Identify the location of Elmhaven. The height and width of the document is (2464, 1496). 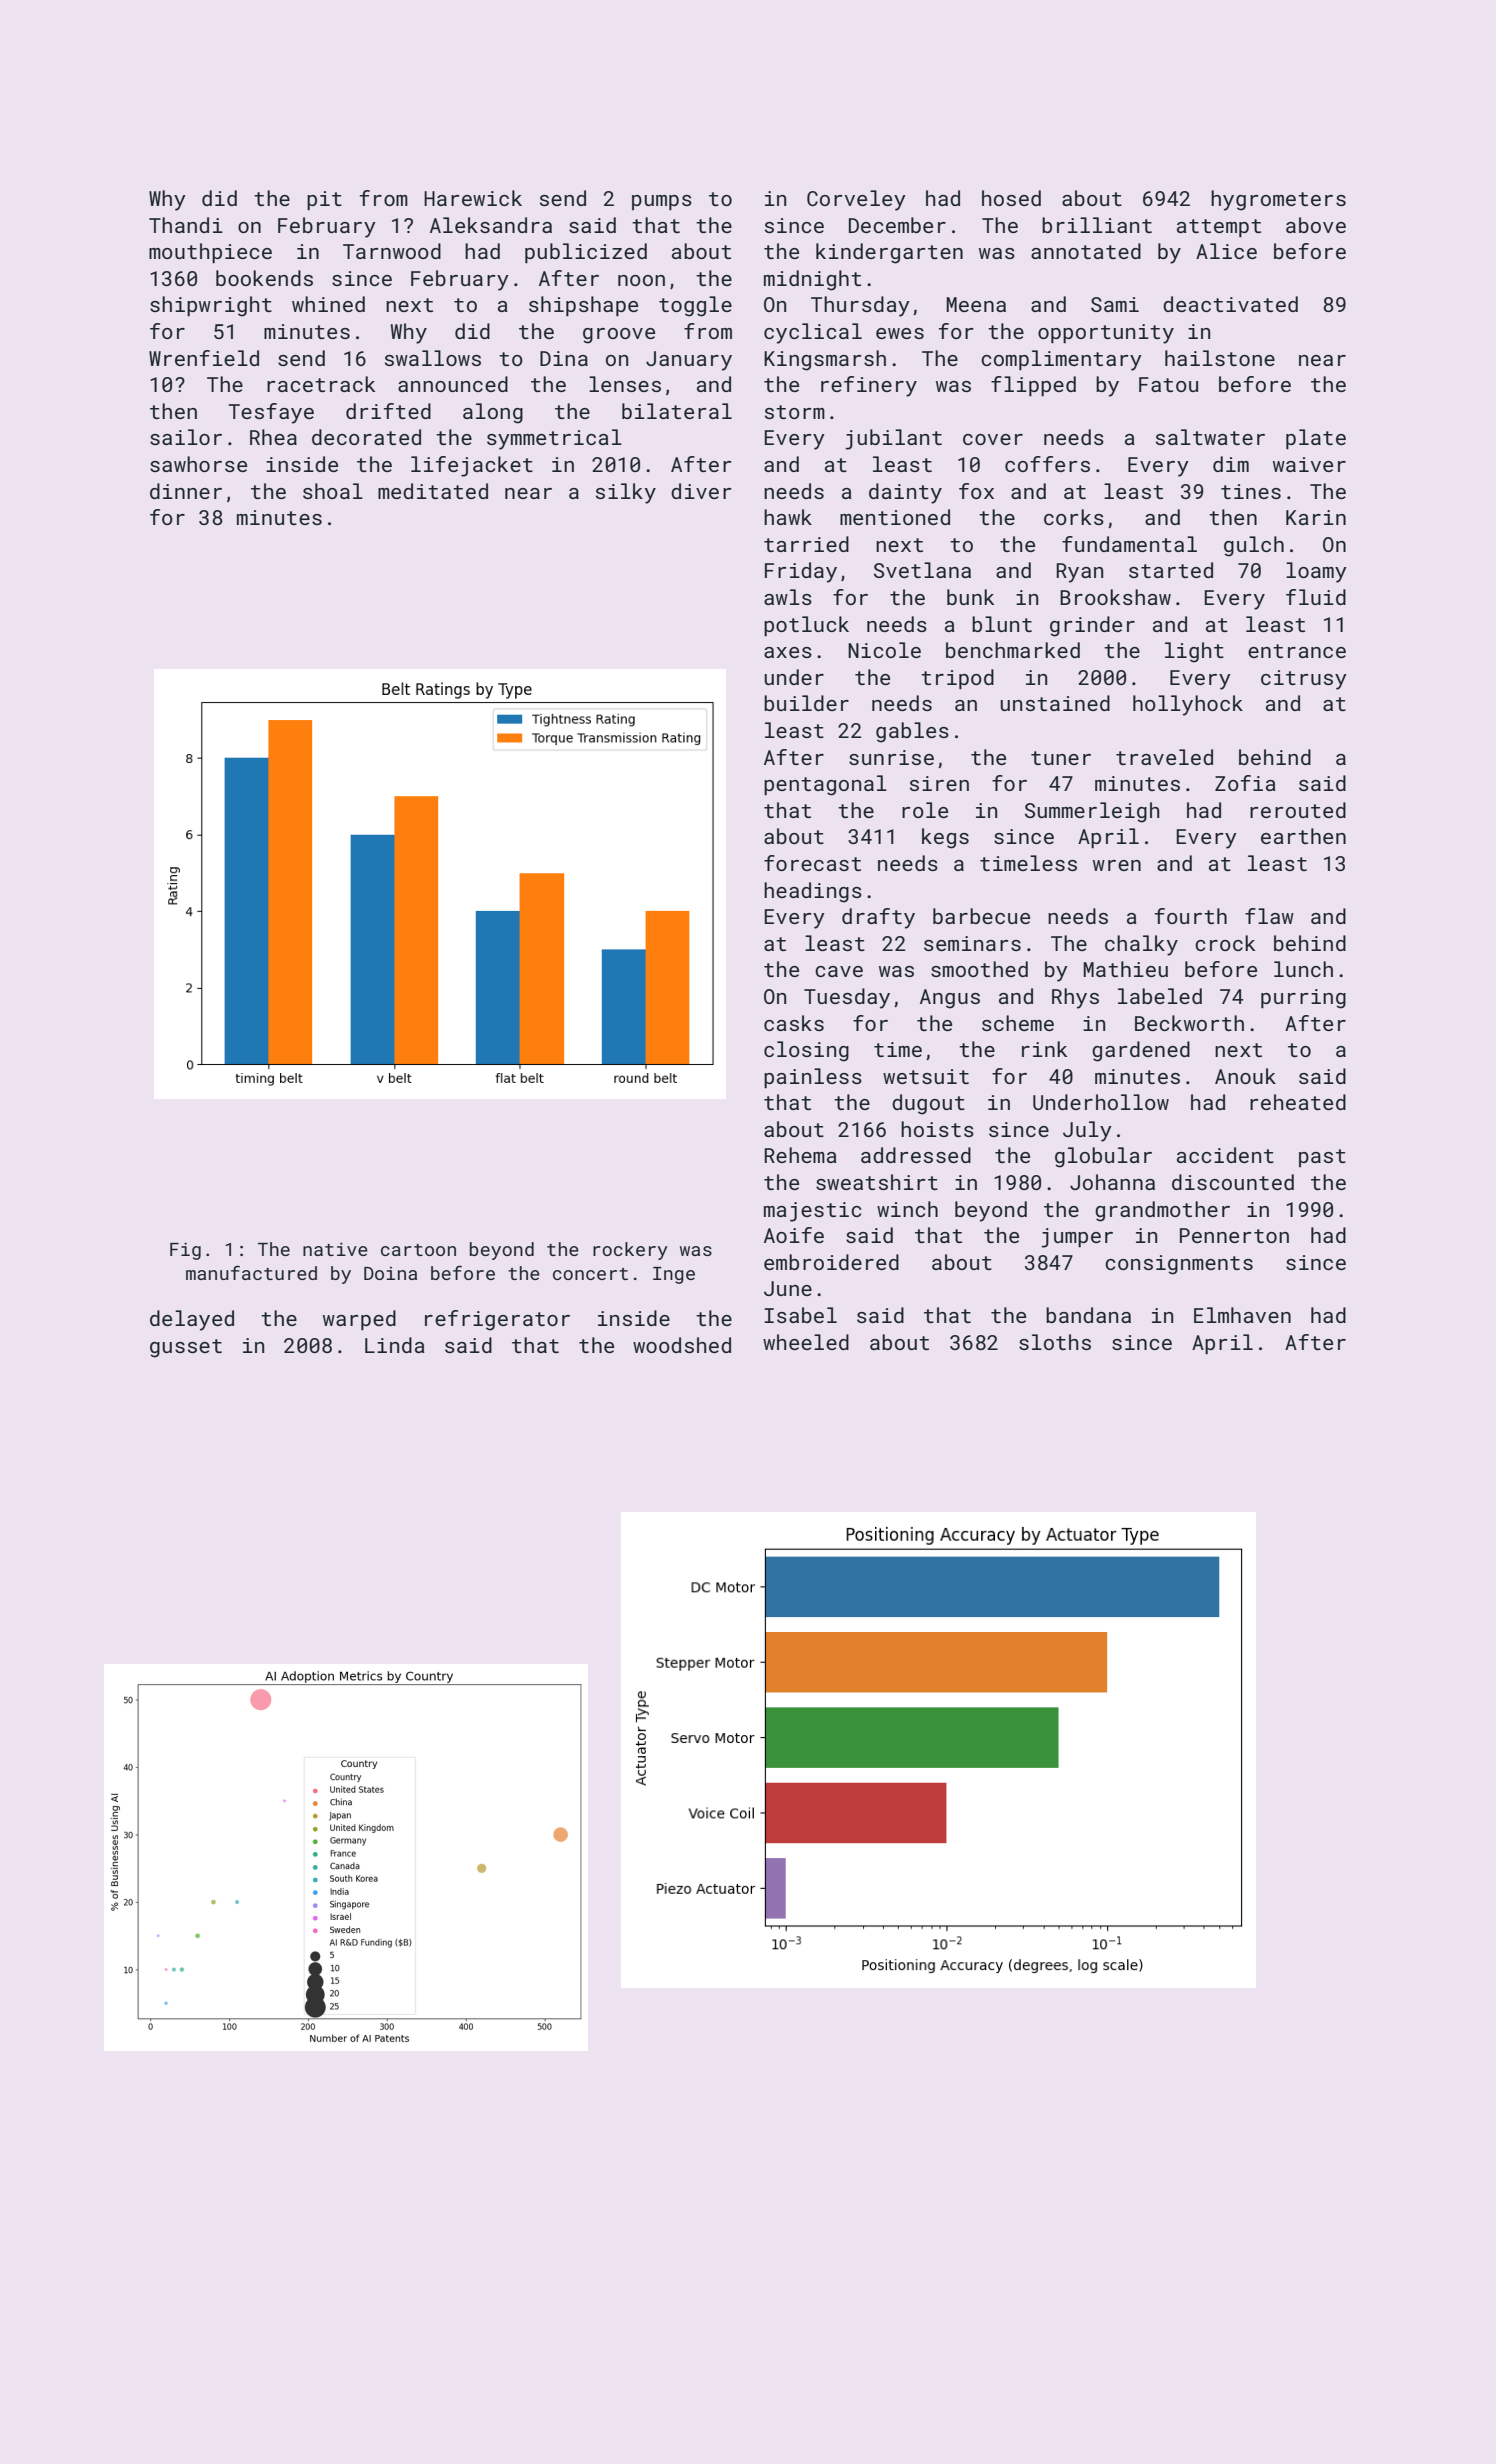
(1242, 1315).
